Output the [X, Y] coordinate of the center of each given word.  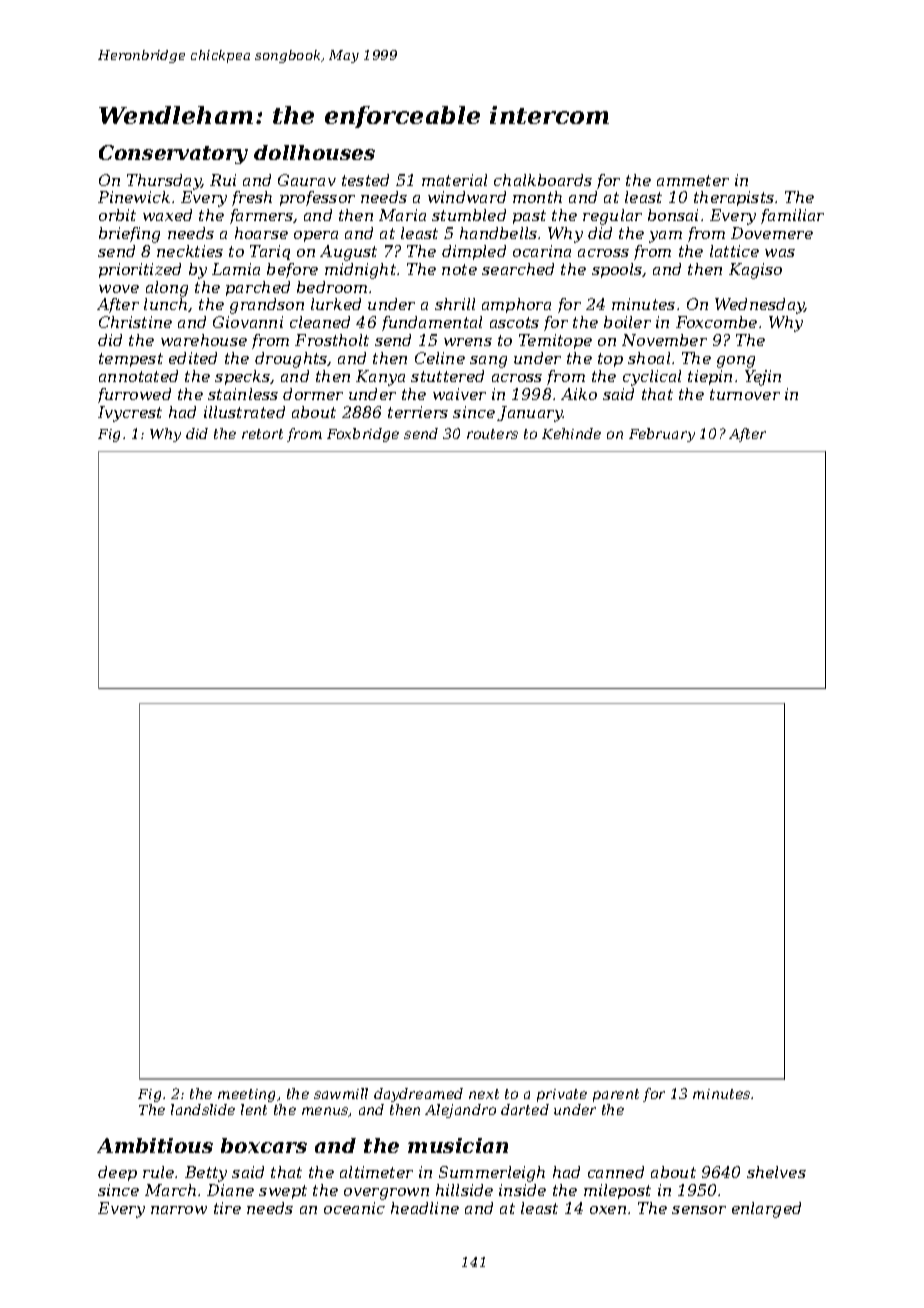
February [662, 435]
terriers [418, 412]
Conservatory [173, 154]
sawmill [341, 1093]
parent [616, 1095]
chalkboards [543, 180]
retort [262, 434]
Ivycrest [130, 414]
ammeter [693, 180]
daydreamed [418, 1095]
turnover [745, 394]
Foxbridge [363, 435]
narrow [179, 1210]
